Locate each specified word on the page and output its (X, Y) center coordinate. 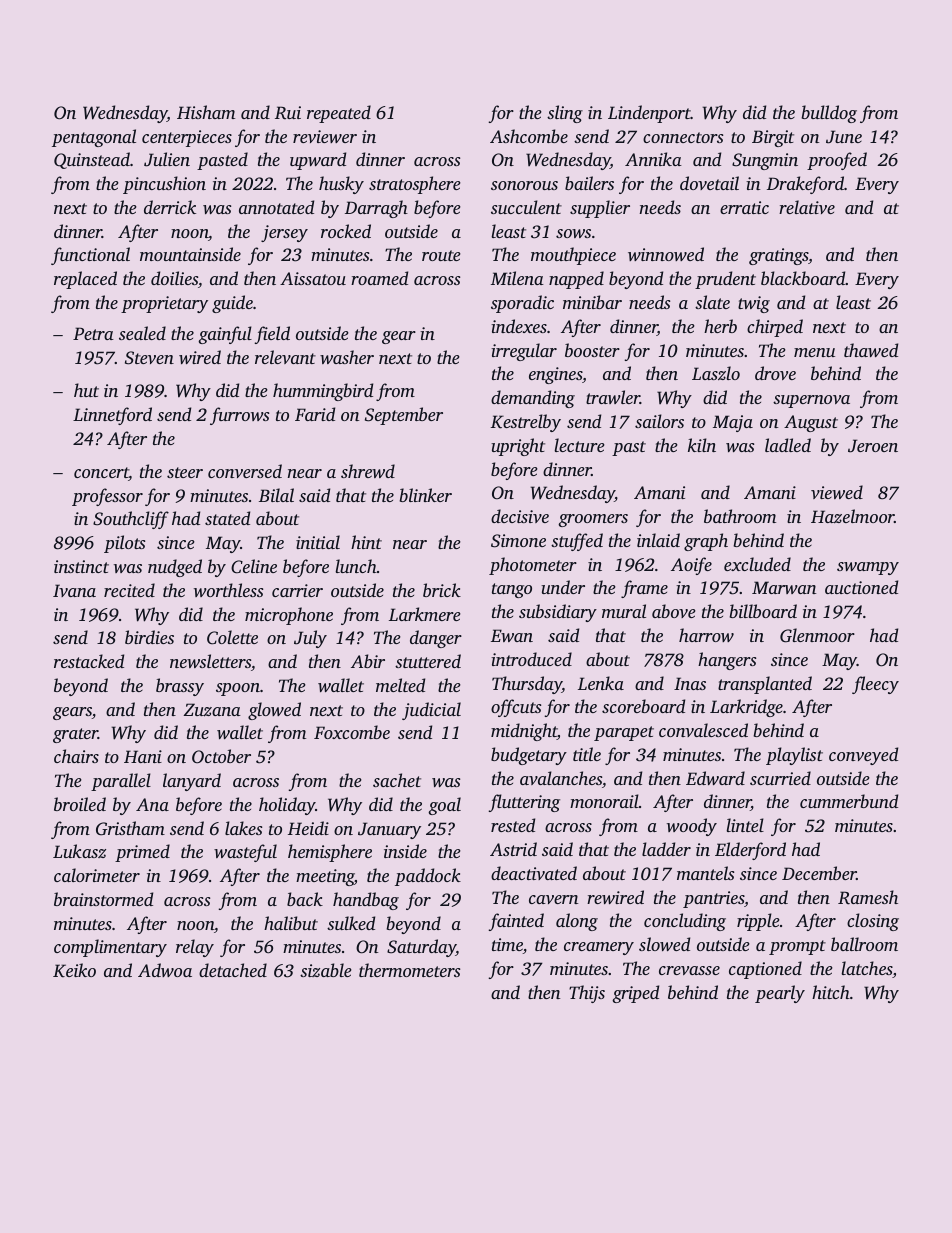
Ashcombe (529, 136)
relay (195, 948)
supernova (811, 401)
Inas (690, 683)
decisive (520, 516)
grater (75, 735)
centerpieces (187, 138)
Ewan (512, 635)
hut (86, 390)
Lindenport (649, 114)
